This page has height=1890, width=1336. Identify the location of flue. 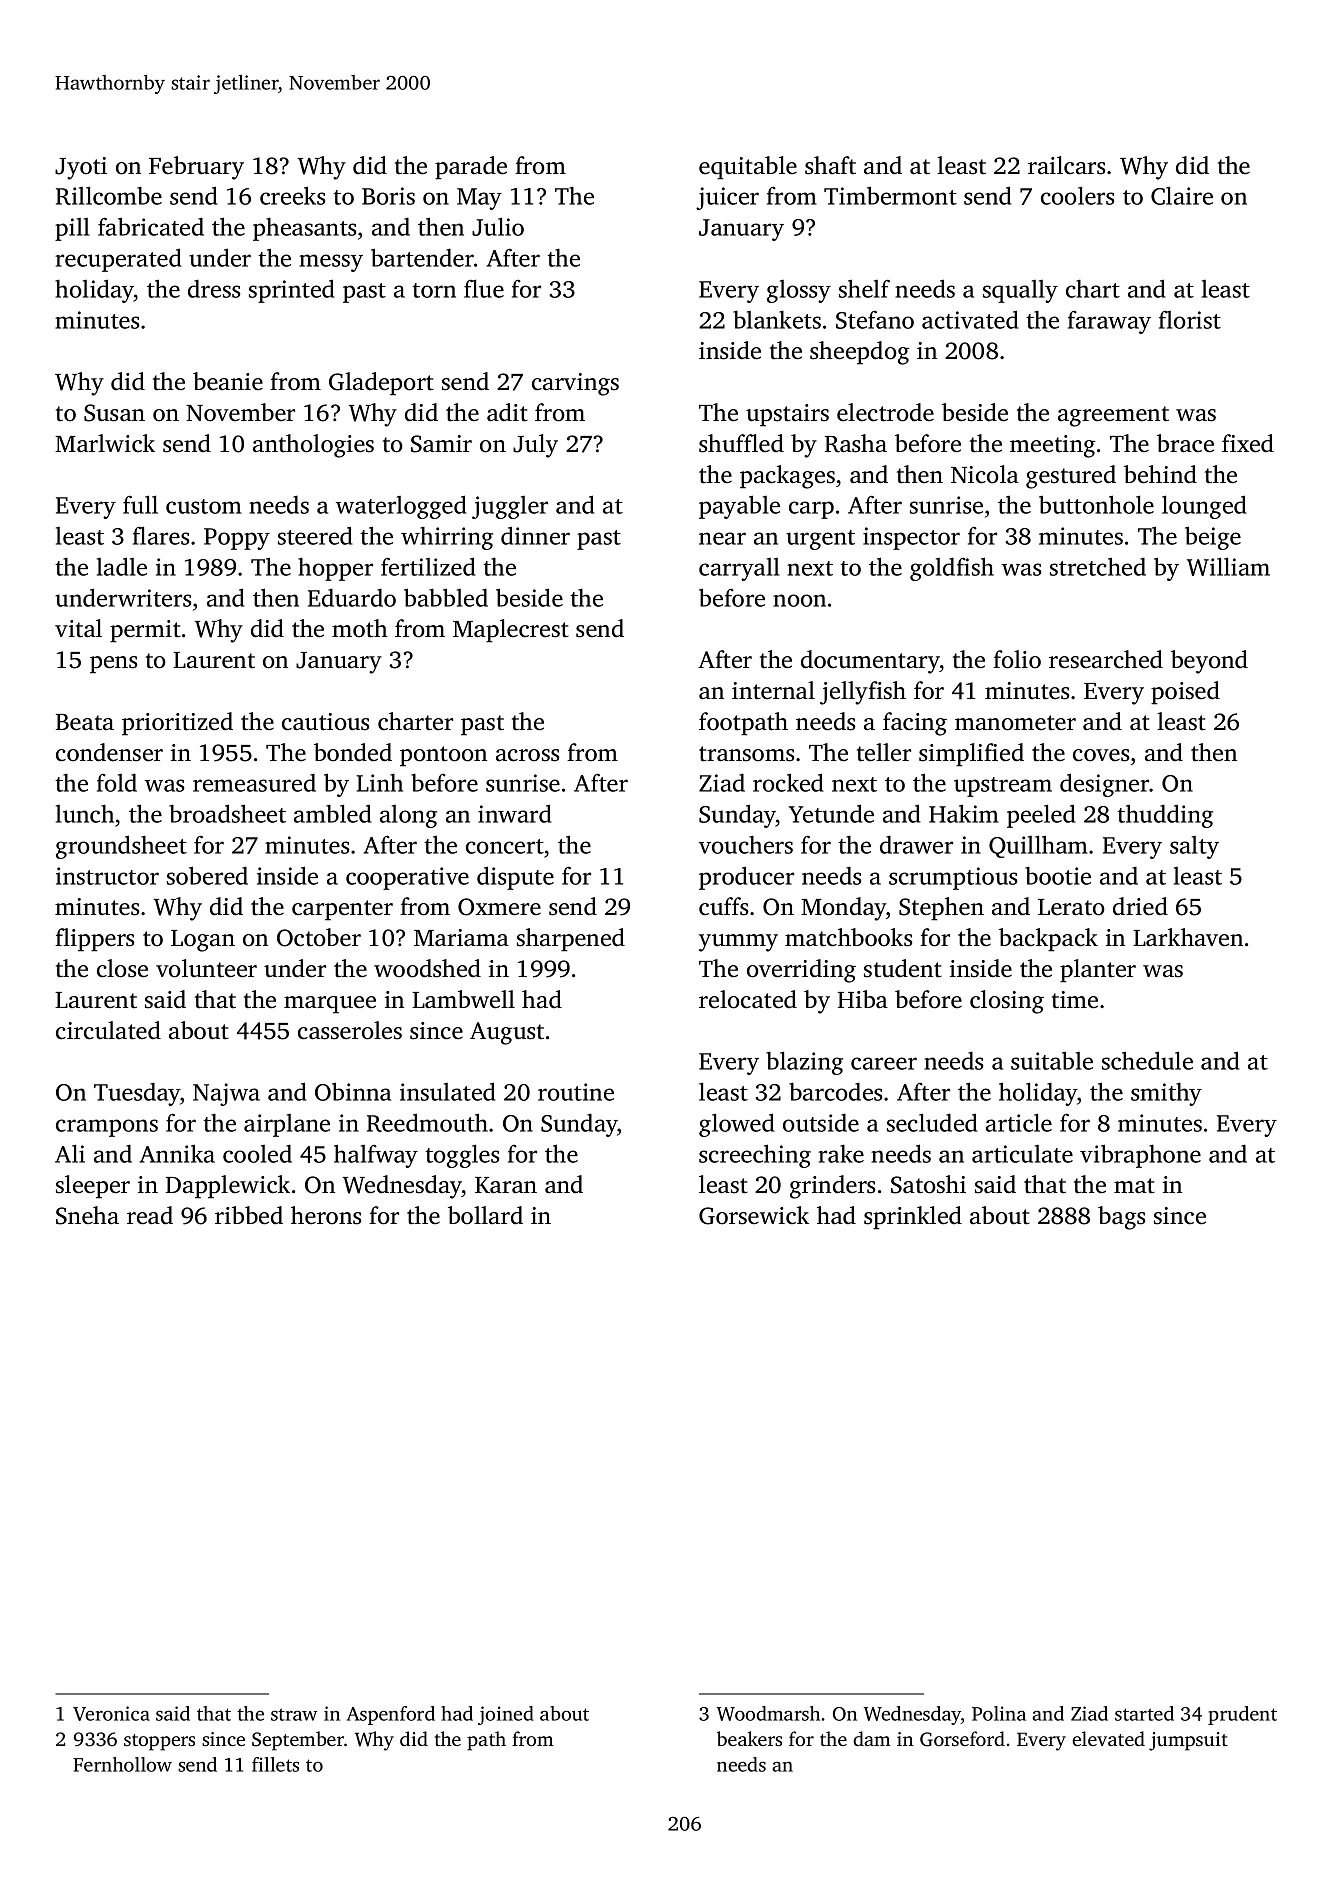
(484, 288).
